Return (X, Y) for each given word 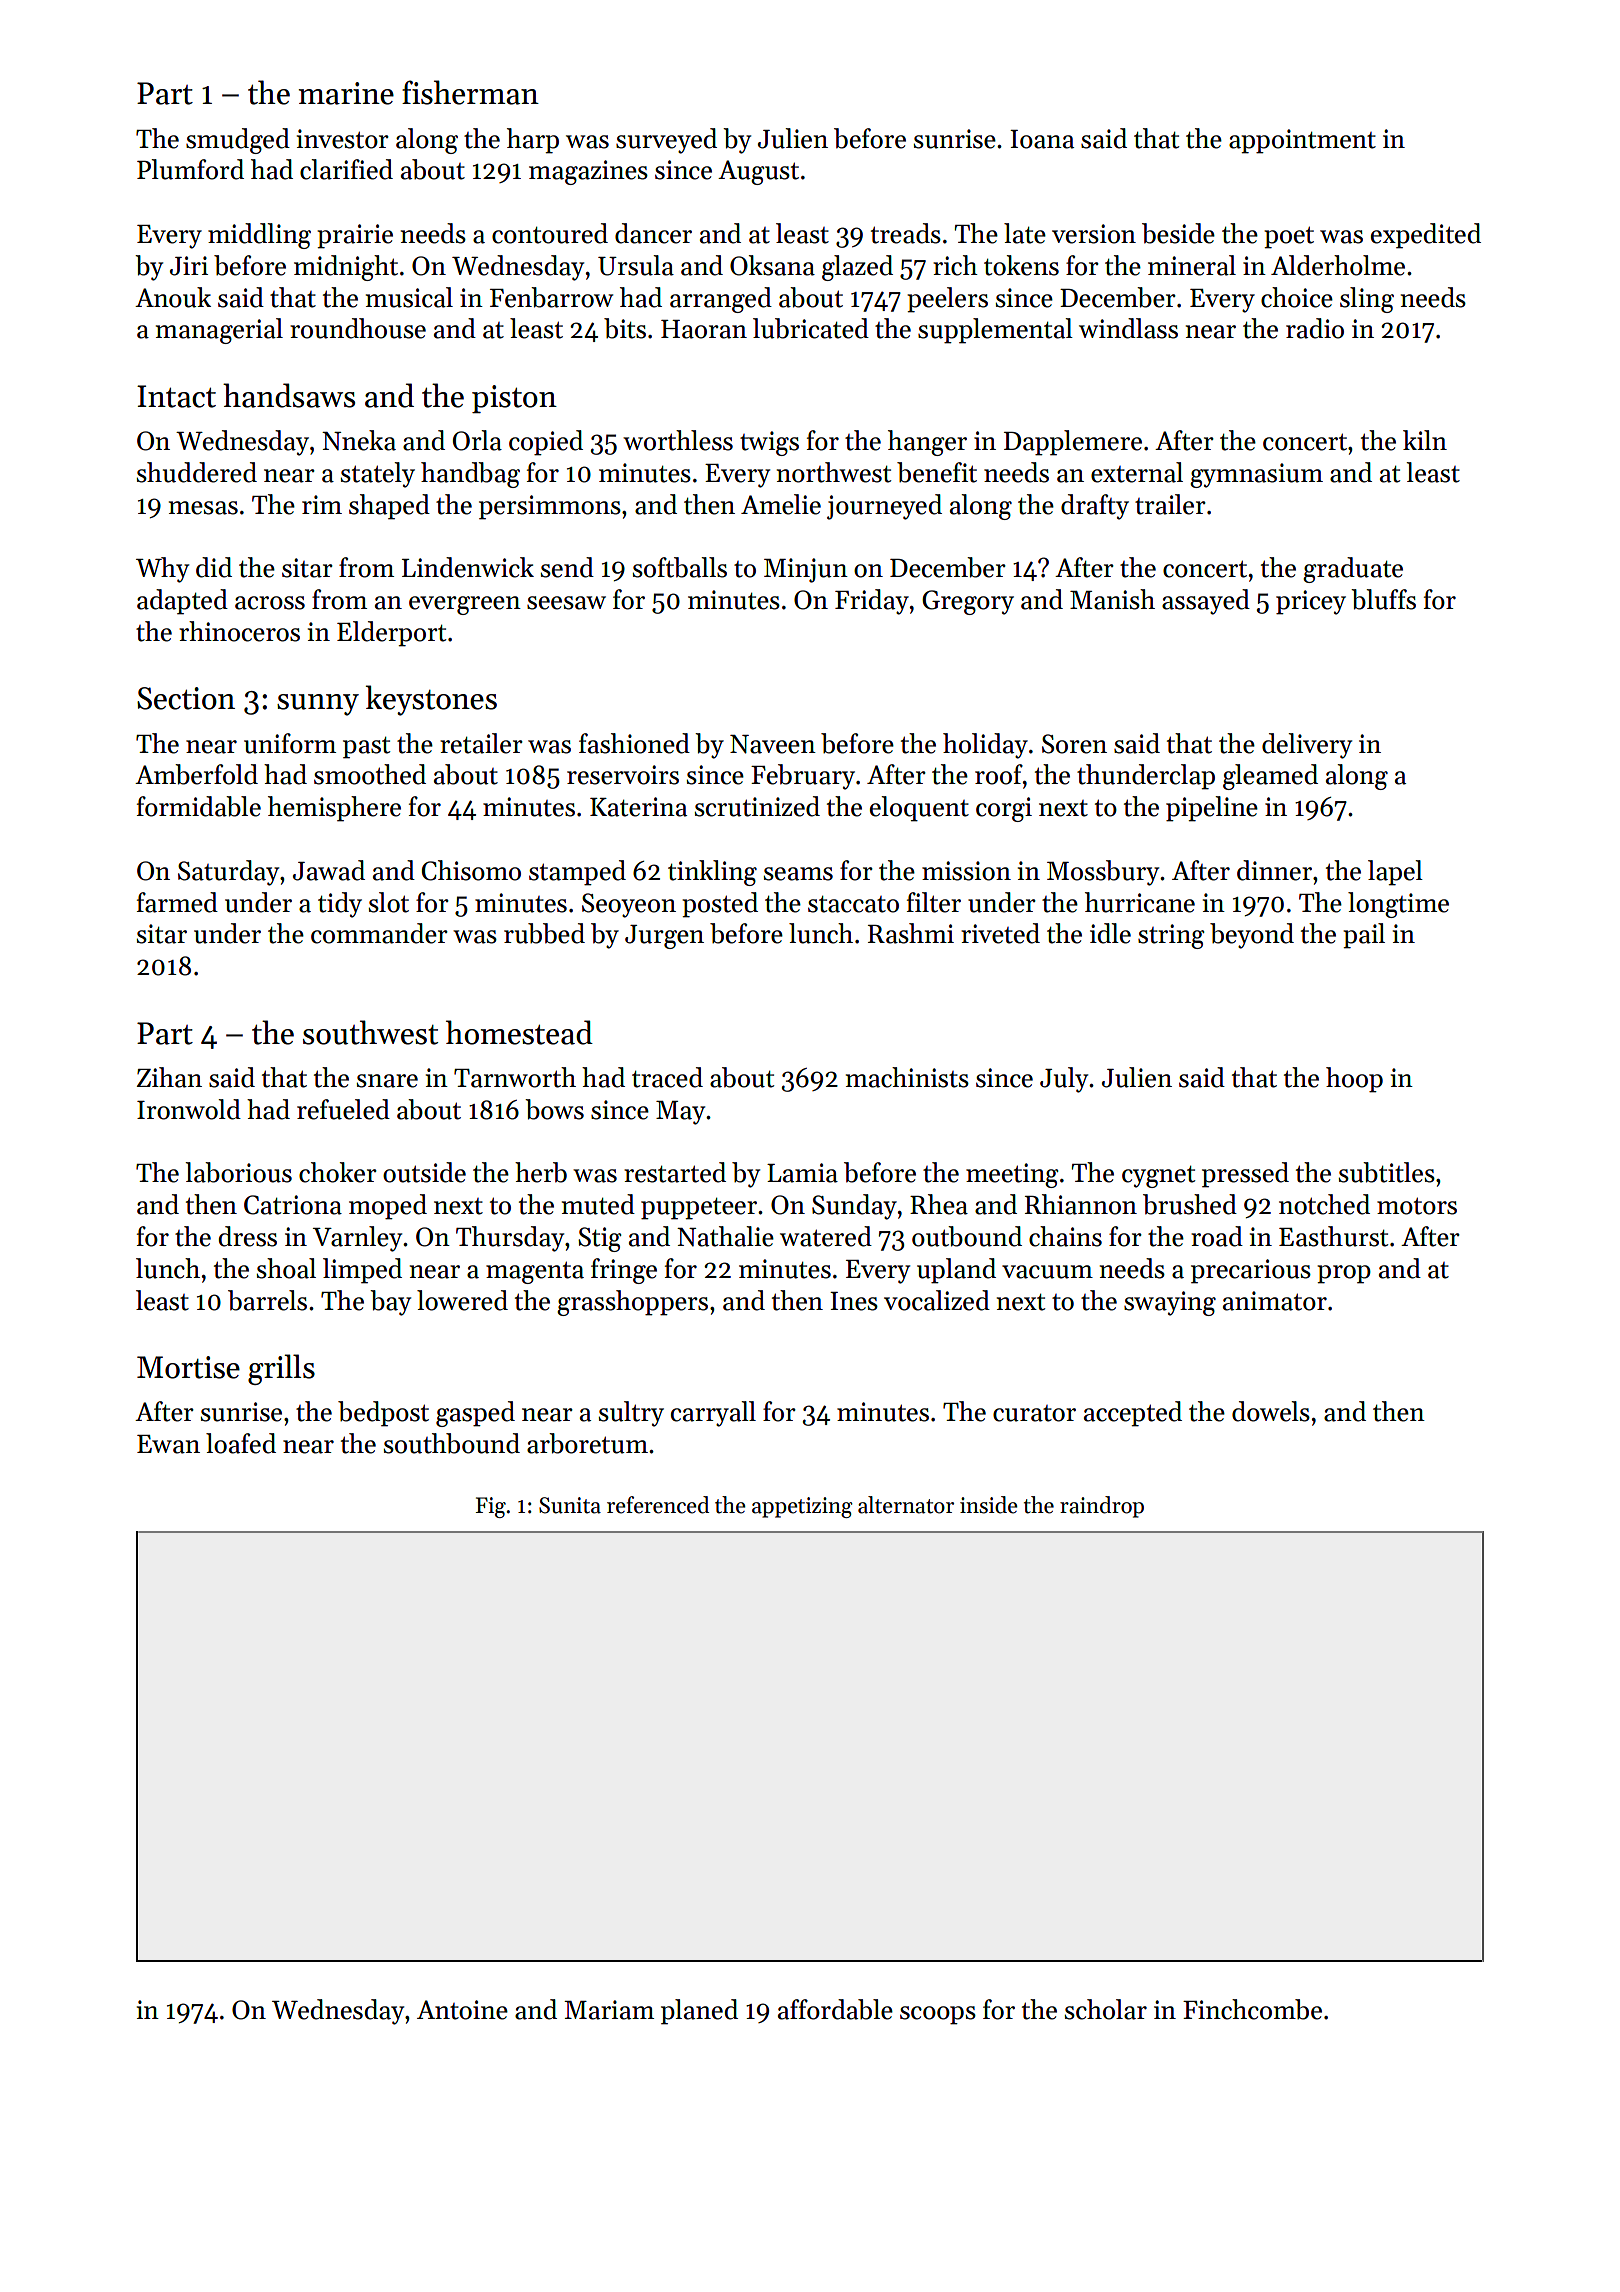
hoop (1354, 1080)
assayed (1206, 602)
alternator (906, 1505)
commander (379, 933)
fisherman (470, 92)
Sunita (570, 1505)
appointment (1302, 141)
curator (1034, 1413)
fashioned (634, 743)
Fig (491, 1507)
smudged (238, 141)
